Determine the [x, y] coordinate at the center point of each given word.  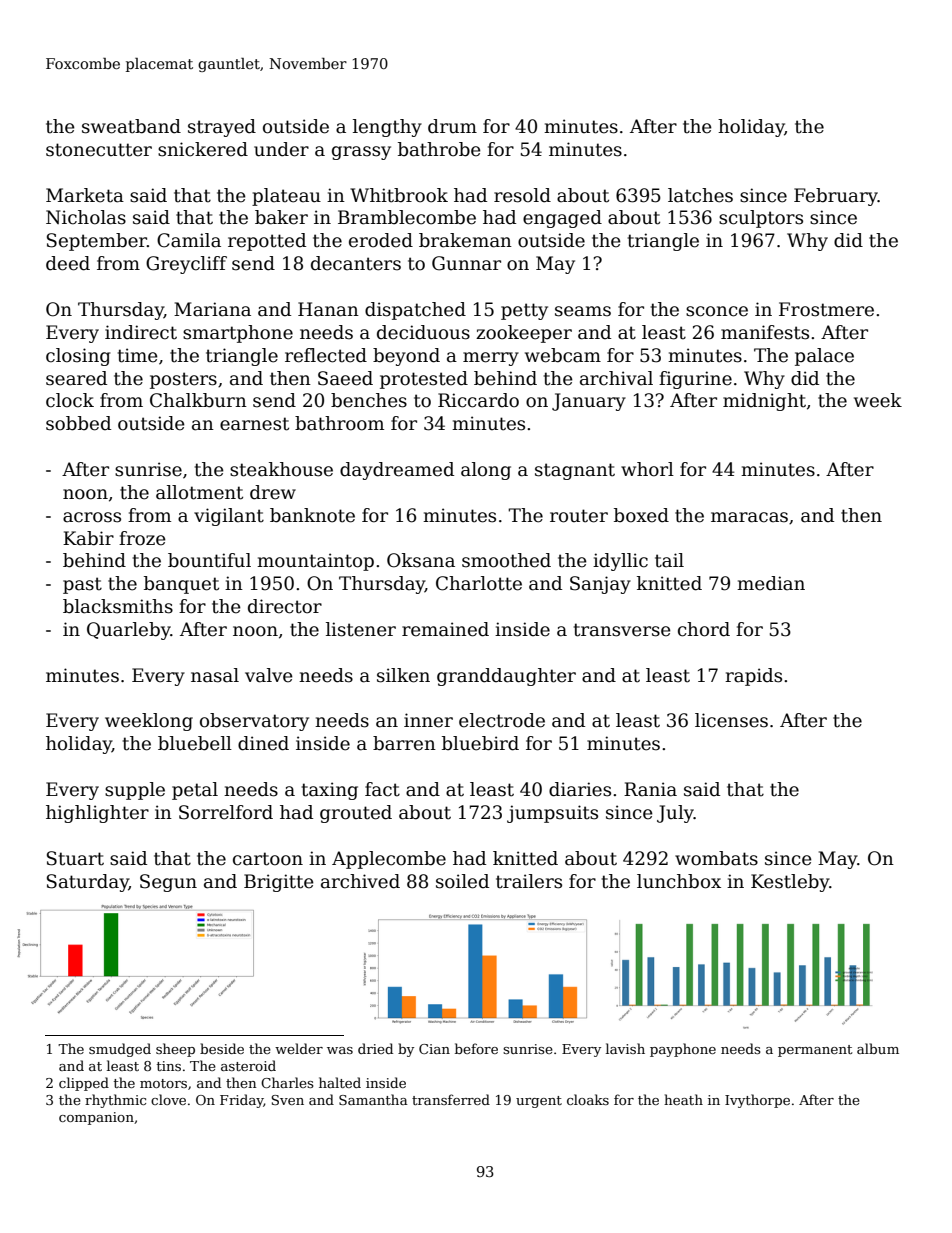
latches [700, 195]
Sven [287, 1100]
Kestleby [790, 883]
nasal [215, 675]
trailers [529, 881]
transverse [622, 630]
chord [704, 629]
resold [522, 195]
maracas [749, 517]
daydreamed [397, 471]
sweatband [131, 126]
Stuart [75, 858]
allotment [199, 492]
